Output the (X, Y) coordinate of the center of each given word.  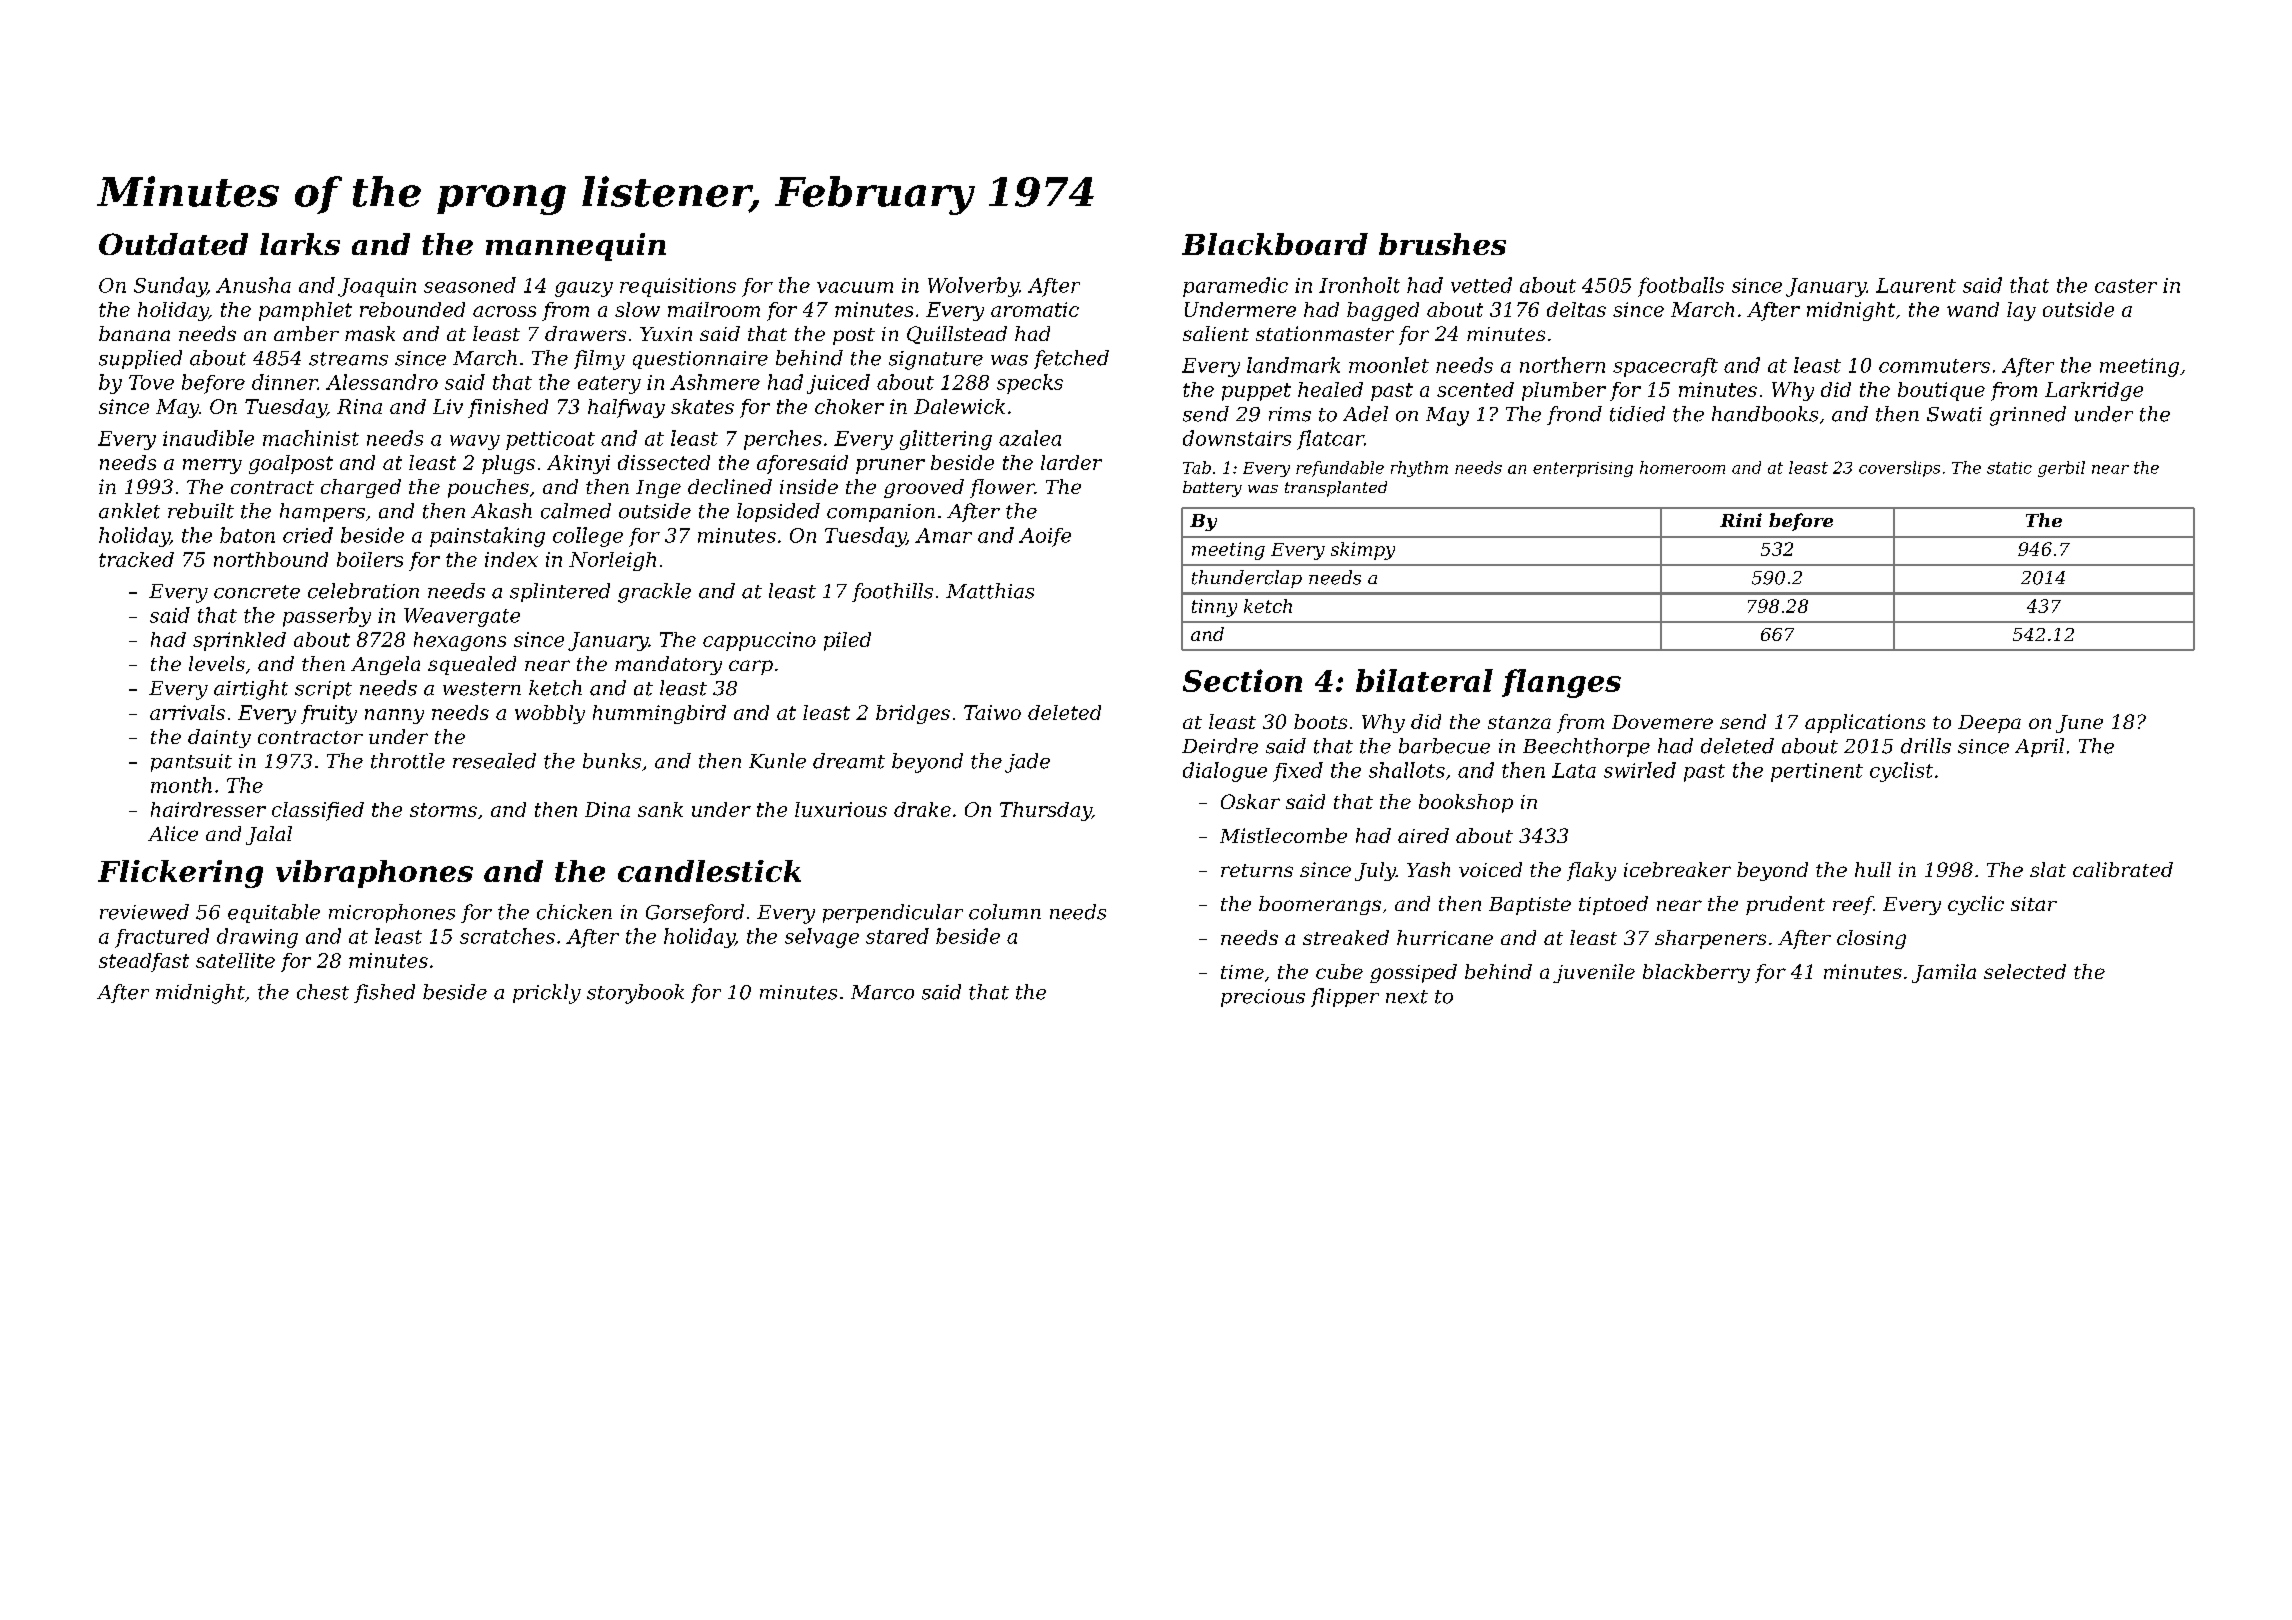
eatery (609, 385)
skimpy (1363, 551)
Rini (1741, 520)
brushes (1442, 244)
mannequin (576, 247)
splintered (560, 592)
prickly (547, 994)
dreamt (849, 761)
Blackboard (1275, 244)
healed (1330, 389)
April (2039, 747)
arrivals (187, 712)
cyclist (1901, 772)
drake (922, 809)
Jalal (269, 835)
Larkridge (2094, 391)
